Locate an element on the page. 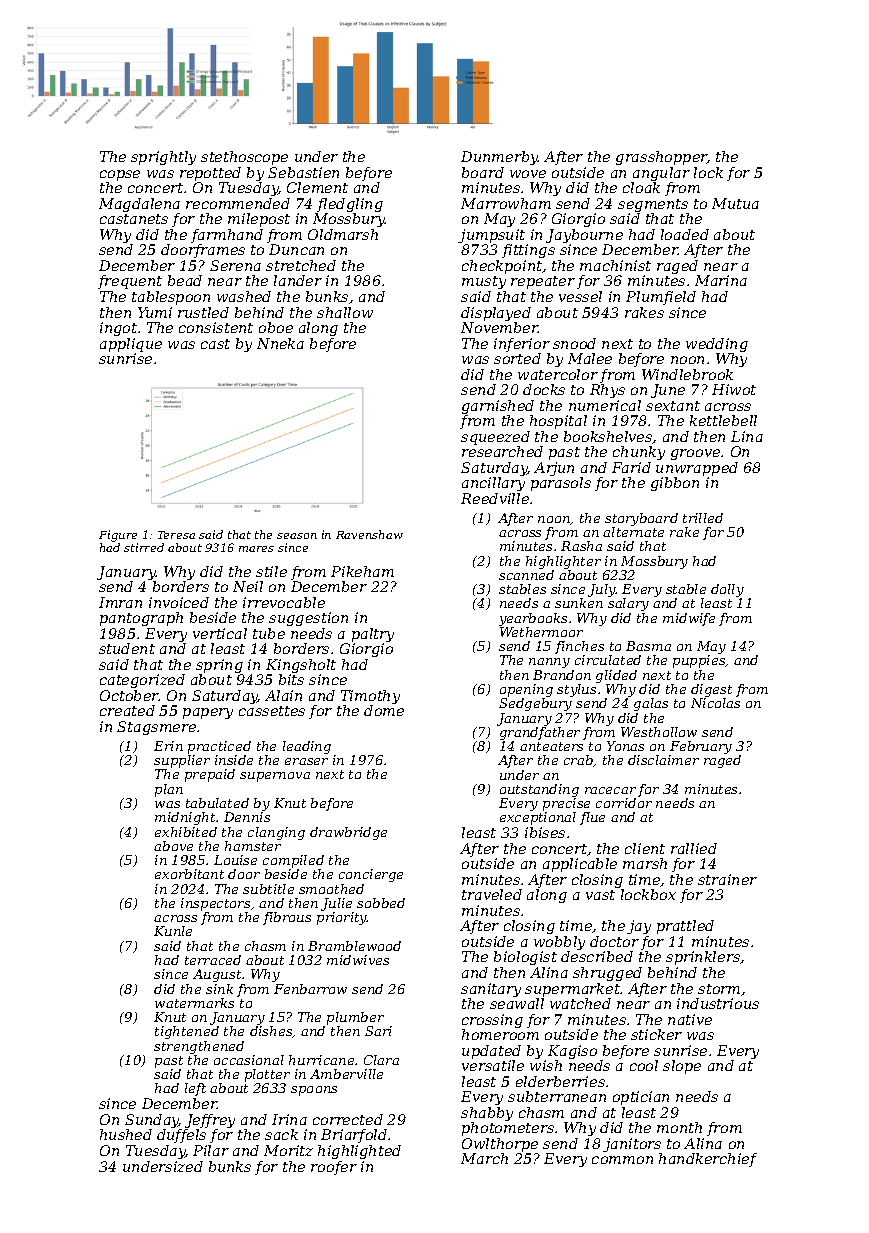  shallow is located at coordinates (345, 312).
